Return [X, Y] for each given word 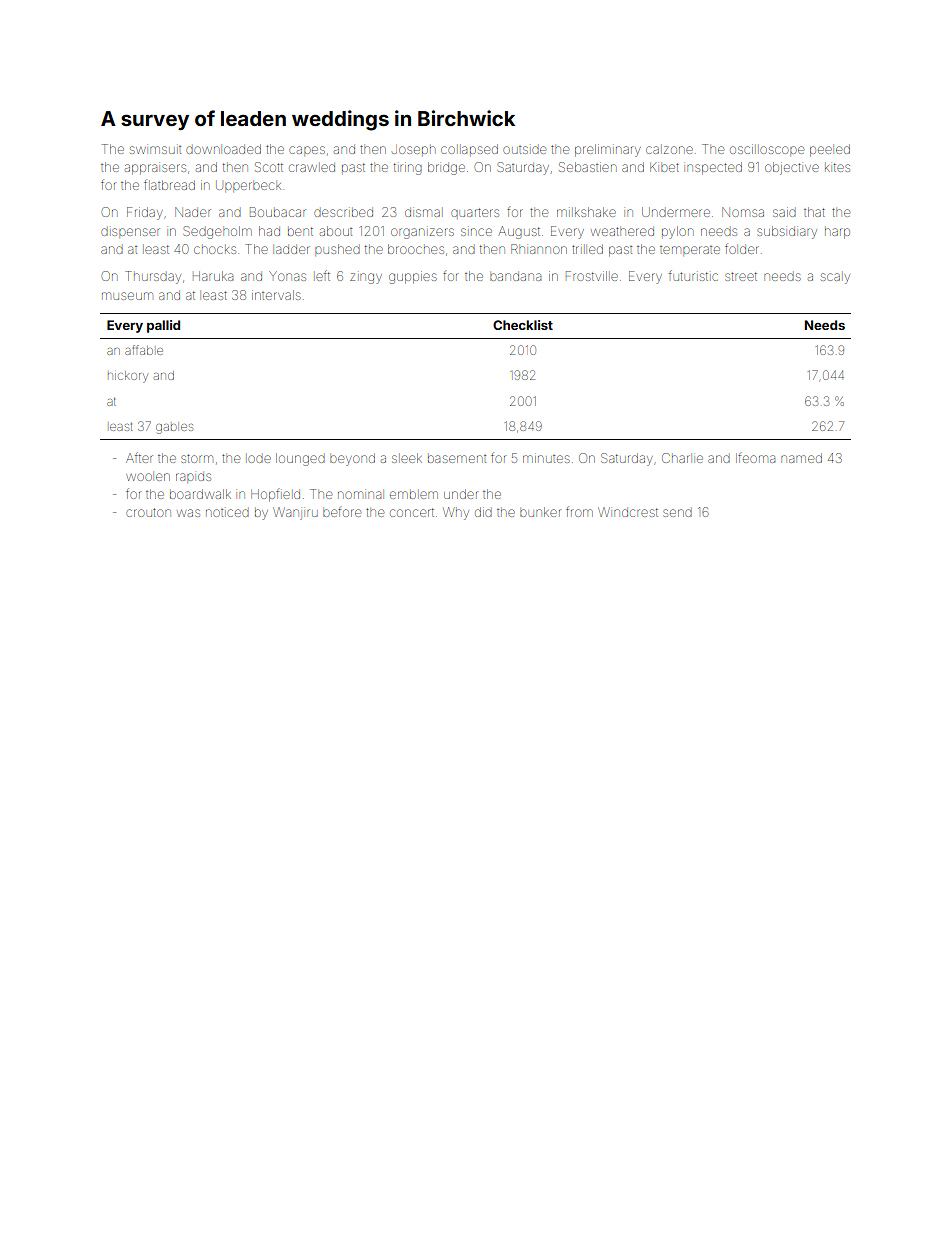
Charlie [682, 458]
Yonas [287, 276]
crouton [148, 512]
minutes [546, 458]
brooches [416, 249]
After [139, 457]
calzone [669, 150]
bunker [540, 512]
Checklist [523, 325]
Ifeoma [755, 458]
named [801, 458]
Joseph [413, 150]
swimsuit [155, 150]
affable [144, 350]
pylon [677, 232]
